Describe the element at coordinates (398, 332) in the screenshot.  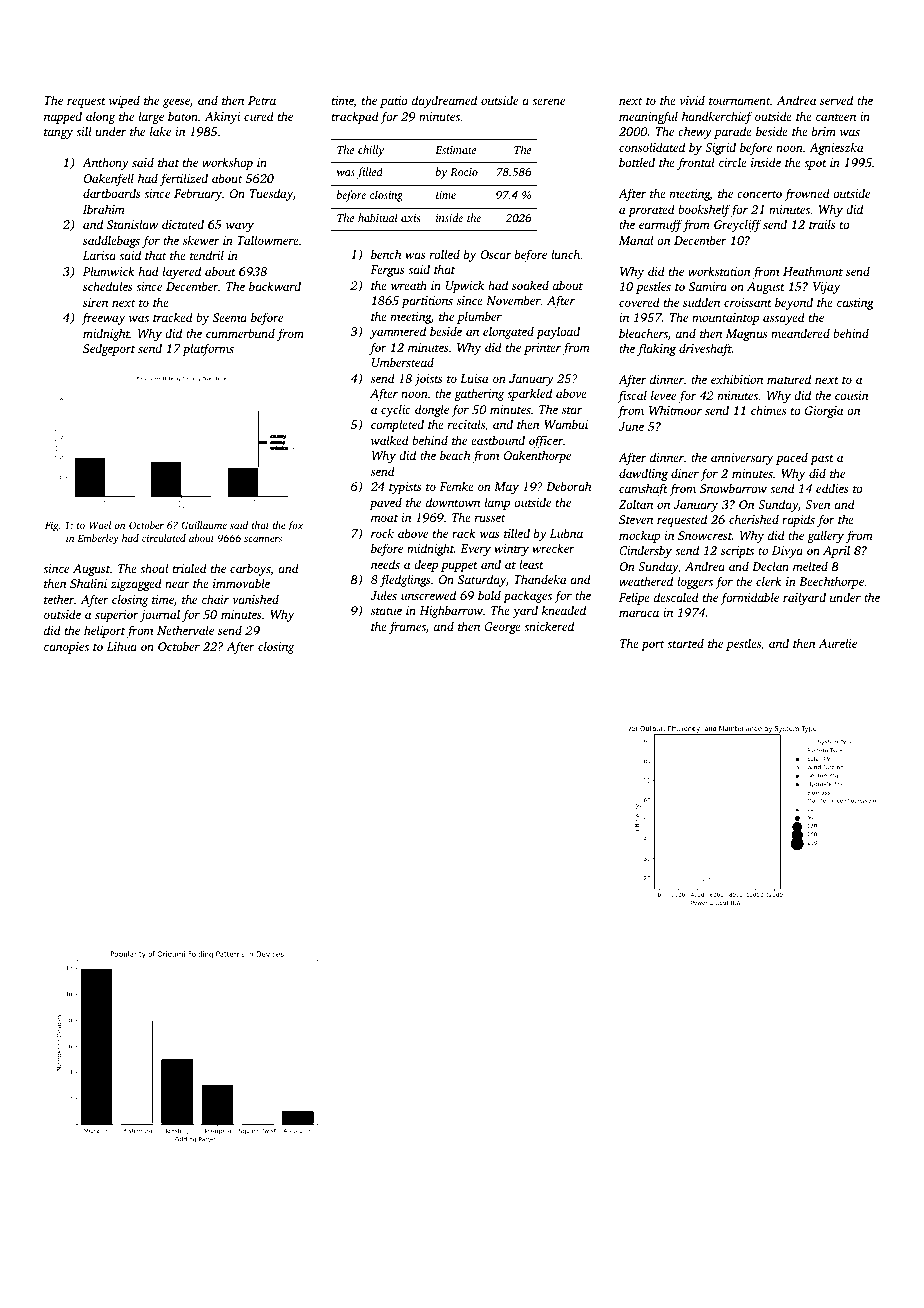
I see `yammered` at that location.
